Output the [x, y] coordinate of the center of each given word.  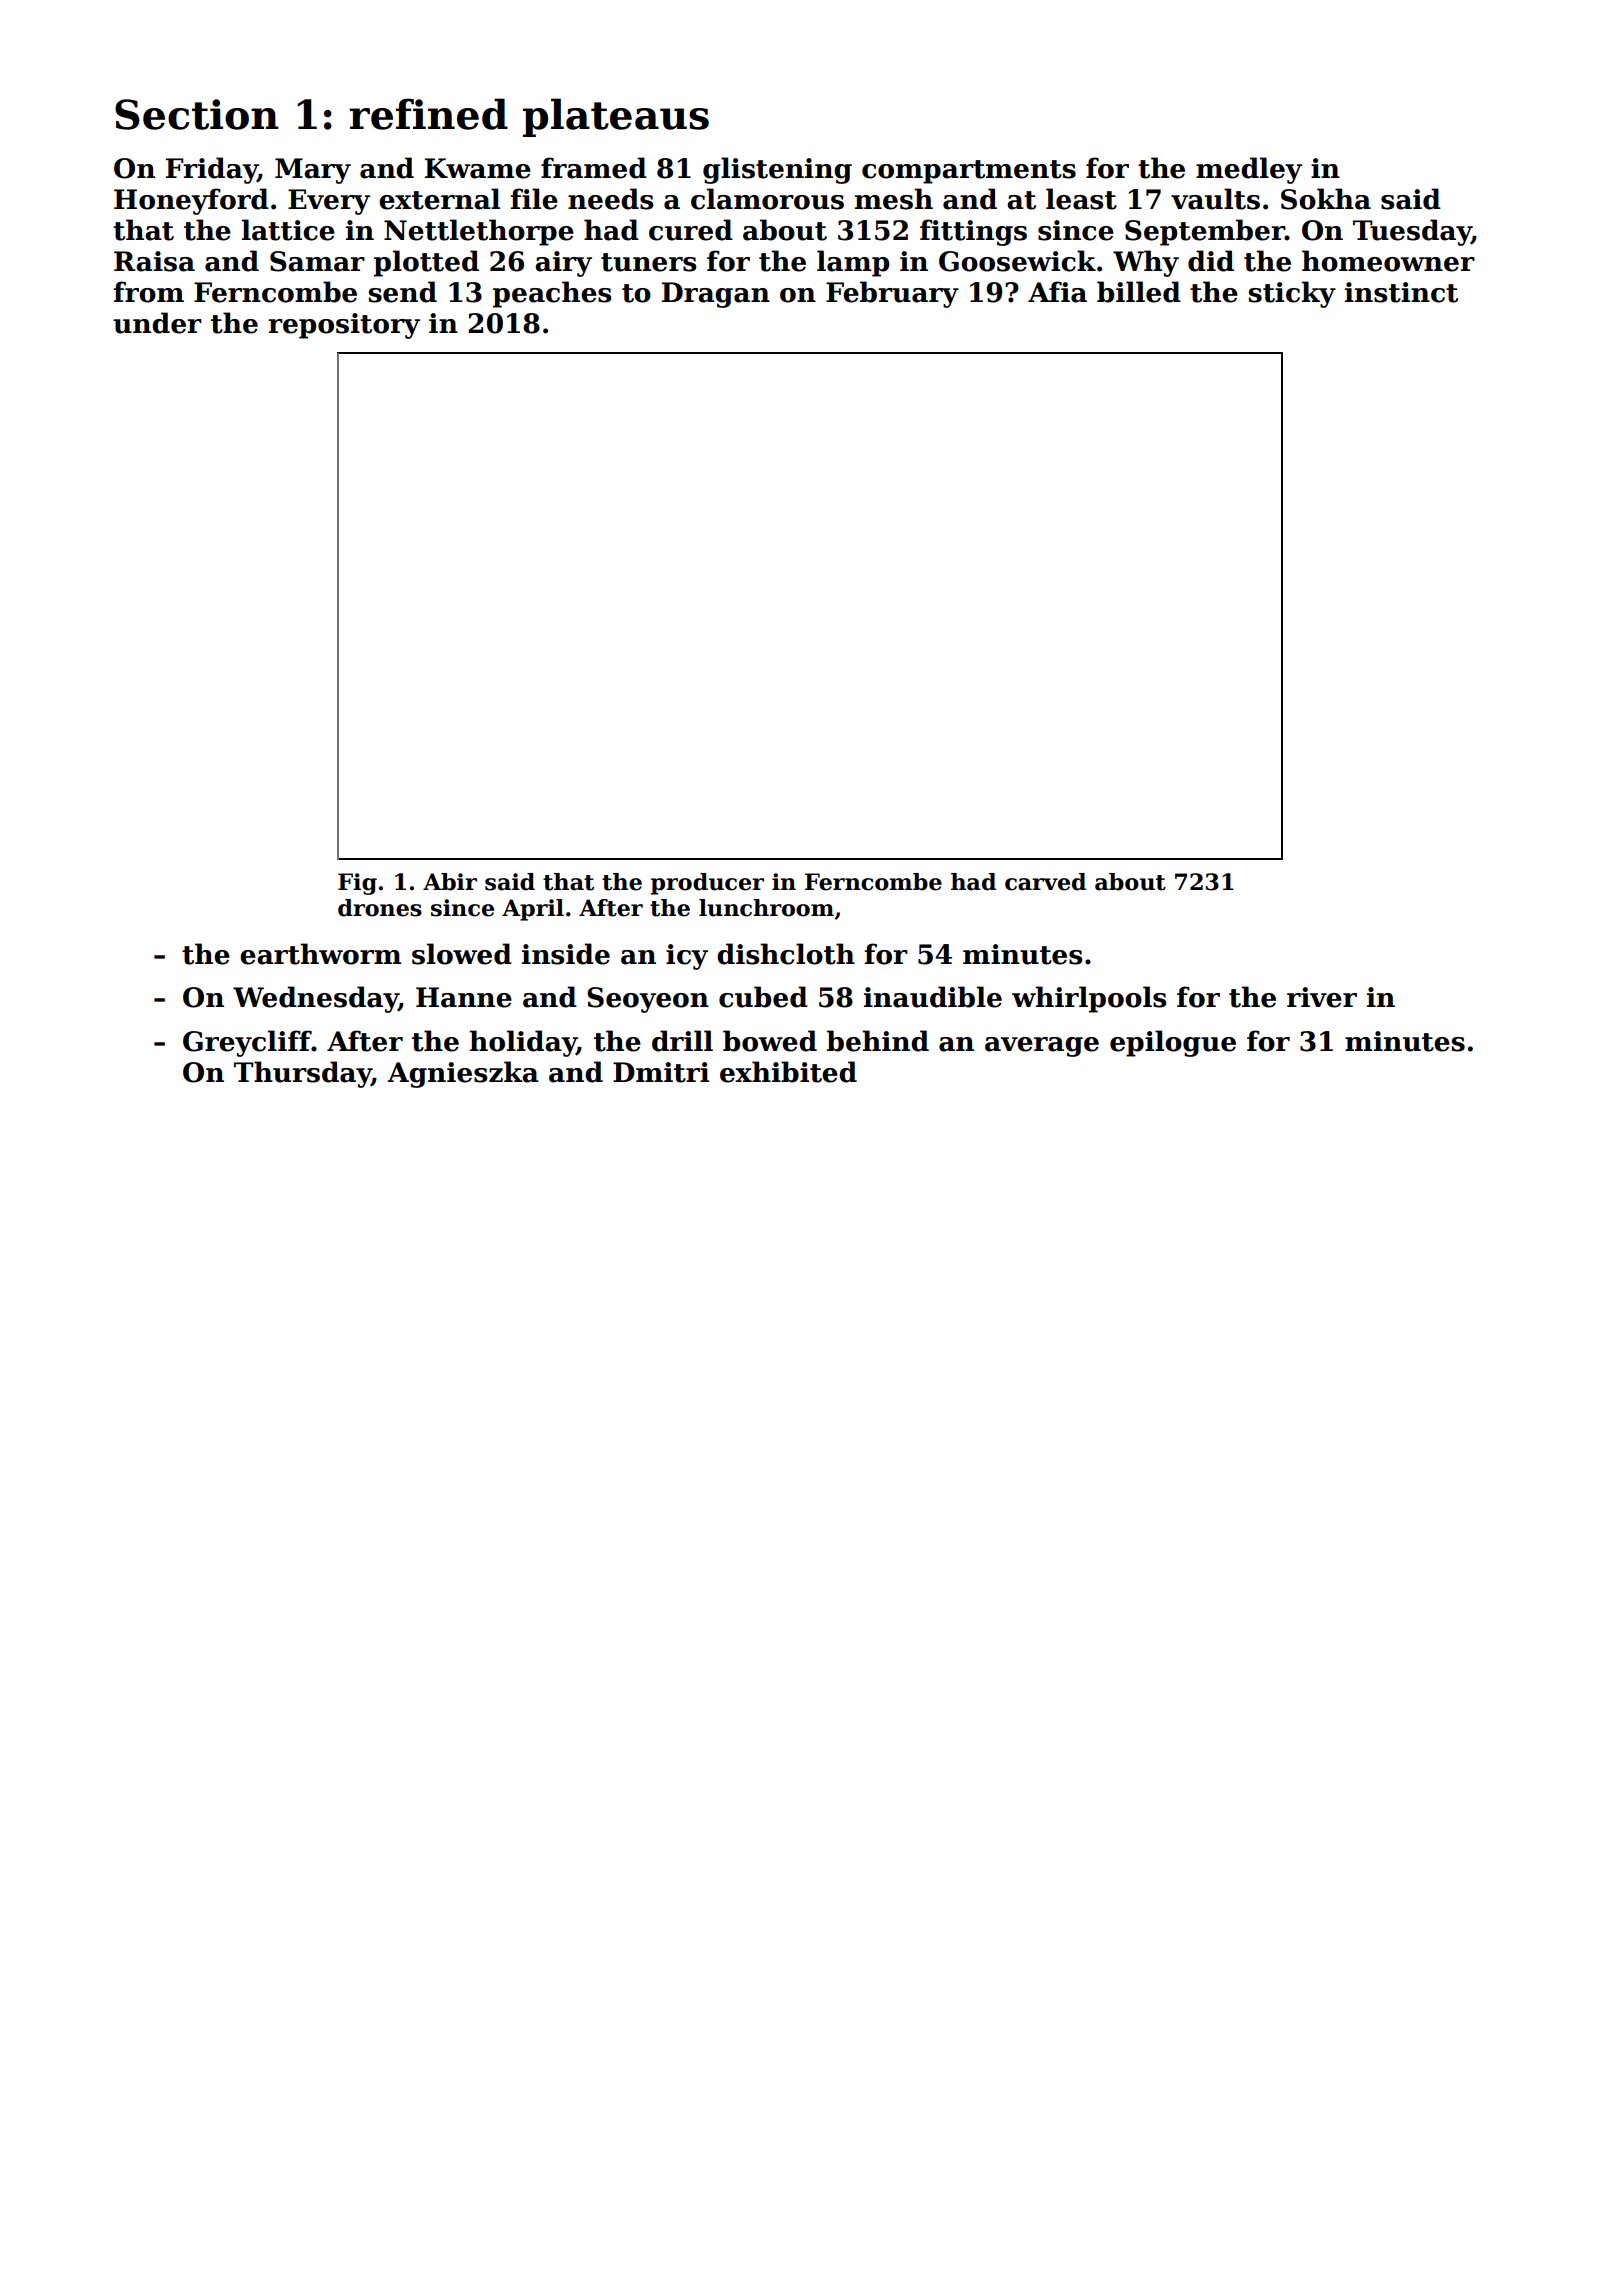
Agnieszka [463, 1074]
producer [707, 884]
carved [1045, 882]
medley [1249, 170]
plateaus [616, 117]
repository [344, 326]
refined [428, 114]
